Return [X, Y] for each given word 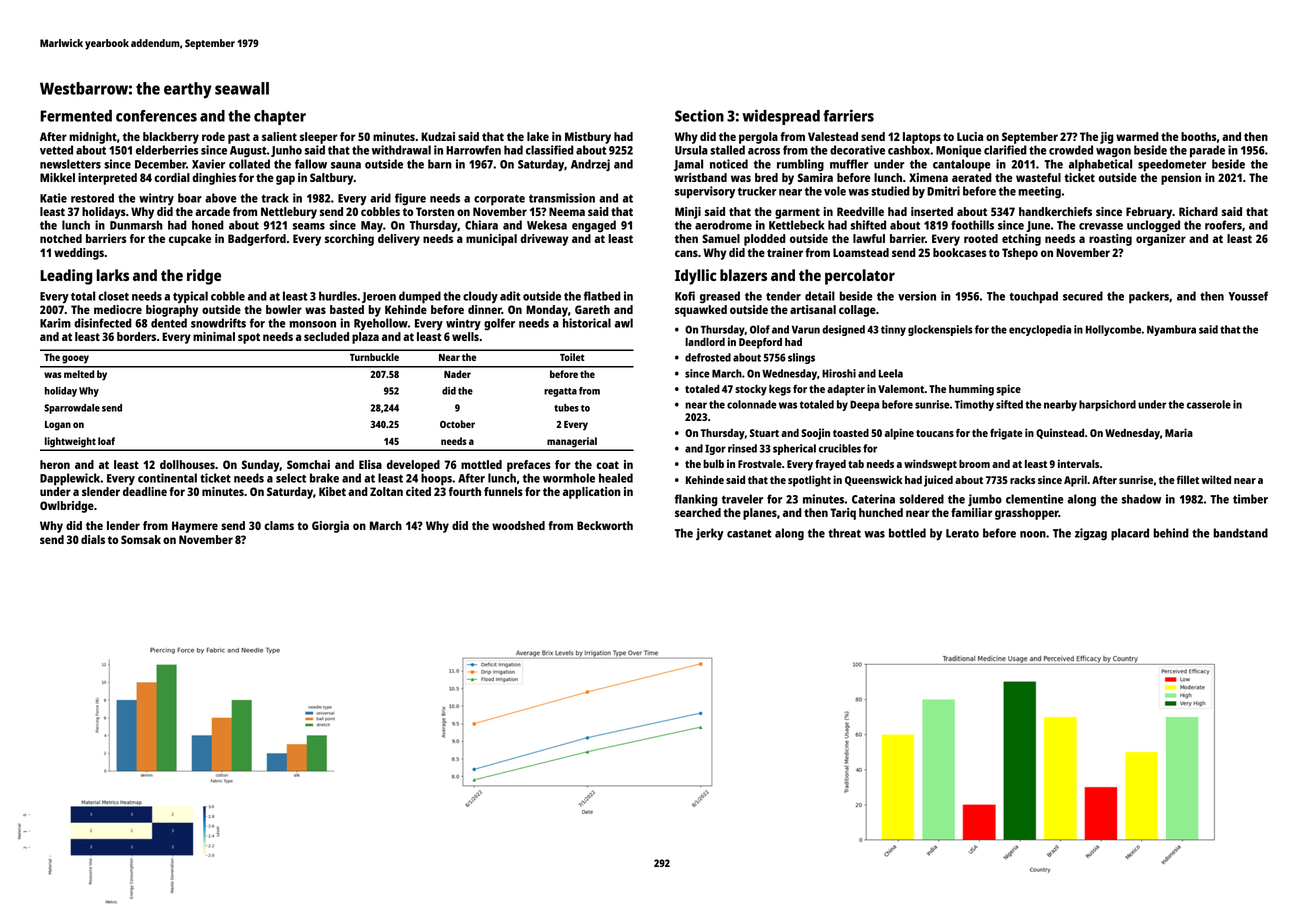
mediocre [118, 309]
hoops [436, 479]
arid [380, 198]
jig [1107, 138]
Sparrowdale [72, 409]
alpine [899, 434]
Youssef [1248, 296]
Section [699, 115]
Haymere [195, 527]
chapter [280, 117]
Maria [1179, 432]
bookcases [959, 252]
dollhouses [187, 464]
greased [720, 297]
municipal [491, 240]
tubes [566, 408]
